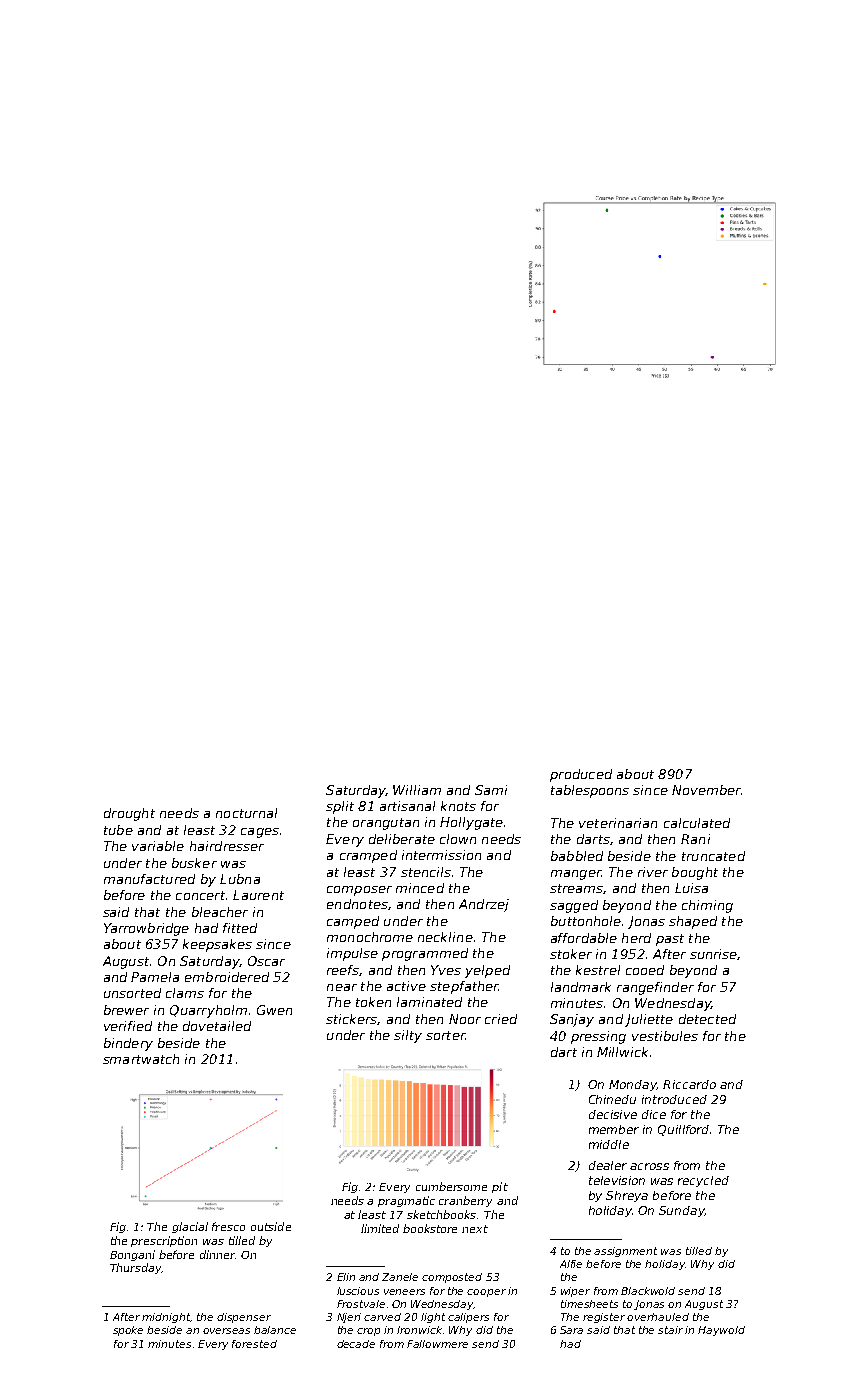 This page has height=1400, width=849. I want to click on truncated, so click(713, 856).
